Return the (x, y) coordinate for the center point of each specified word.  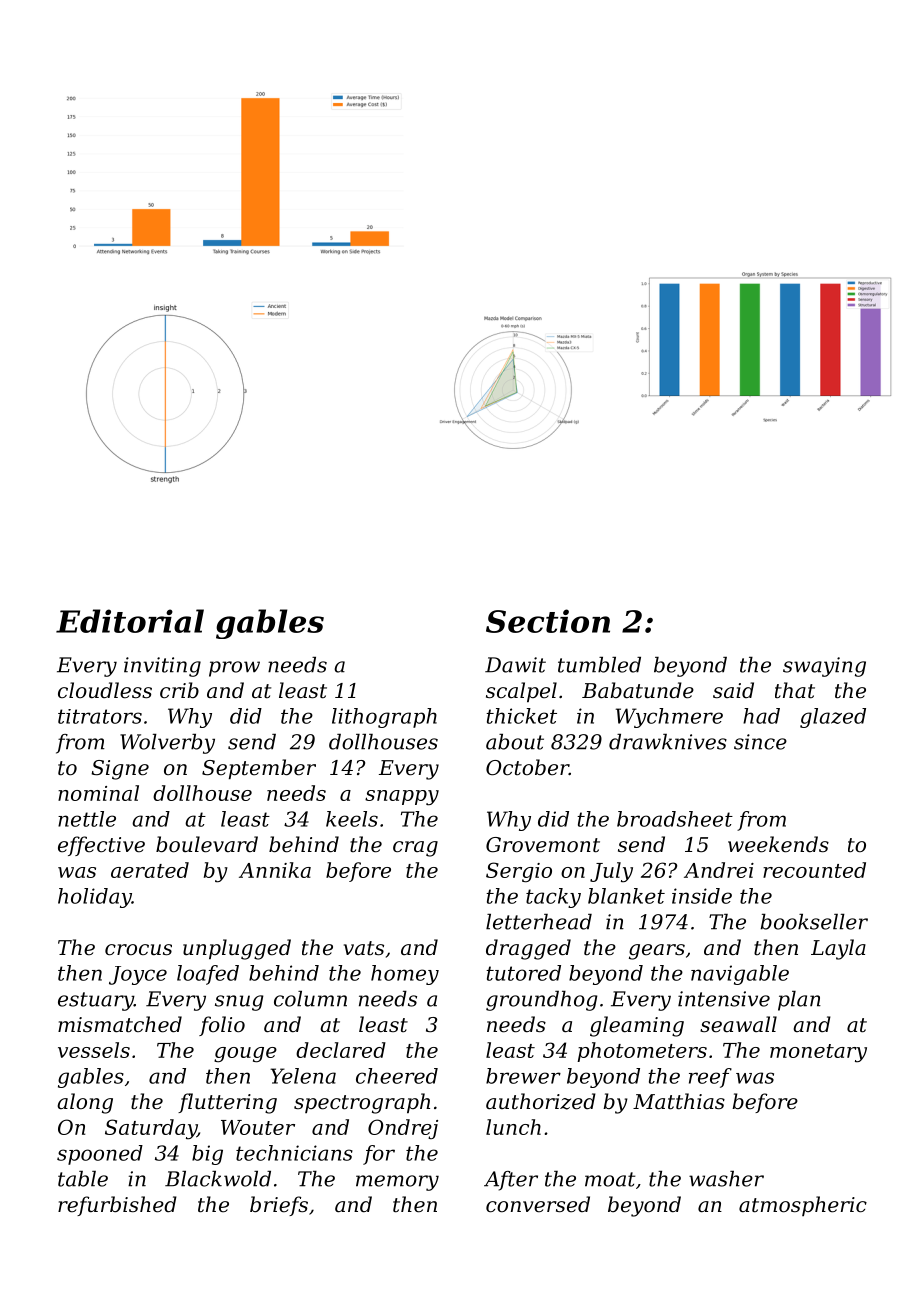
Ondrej (403, 1129)
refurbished (117, 1206)
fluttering (227, 1103)
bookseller (814, 922)
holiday (95, 898)
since (760, 742)
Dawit (515, 665)
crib (179, 690)
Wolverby (167, 744)
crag (415, 849)
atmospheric (803, 1206)
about (515, 742)
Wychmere (669, 718)
